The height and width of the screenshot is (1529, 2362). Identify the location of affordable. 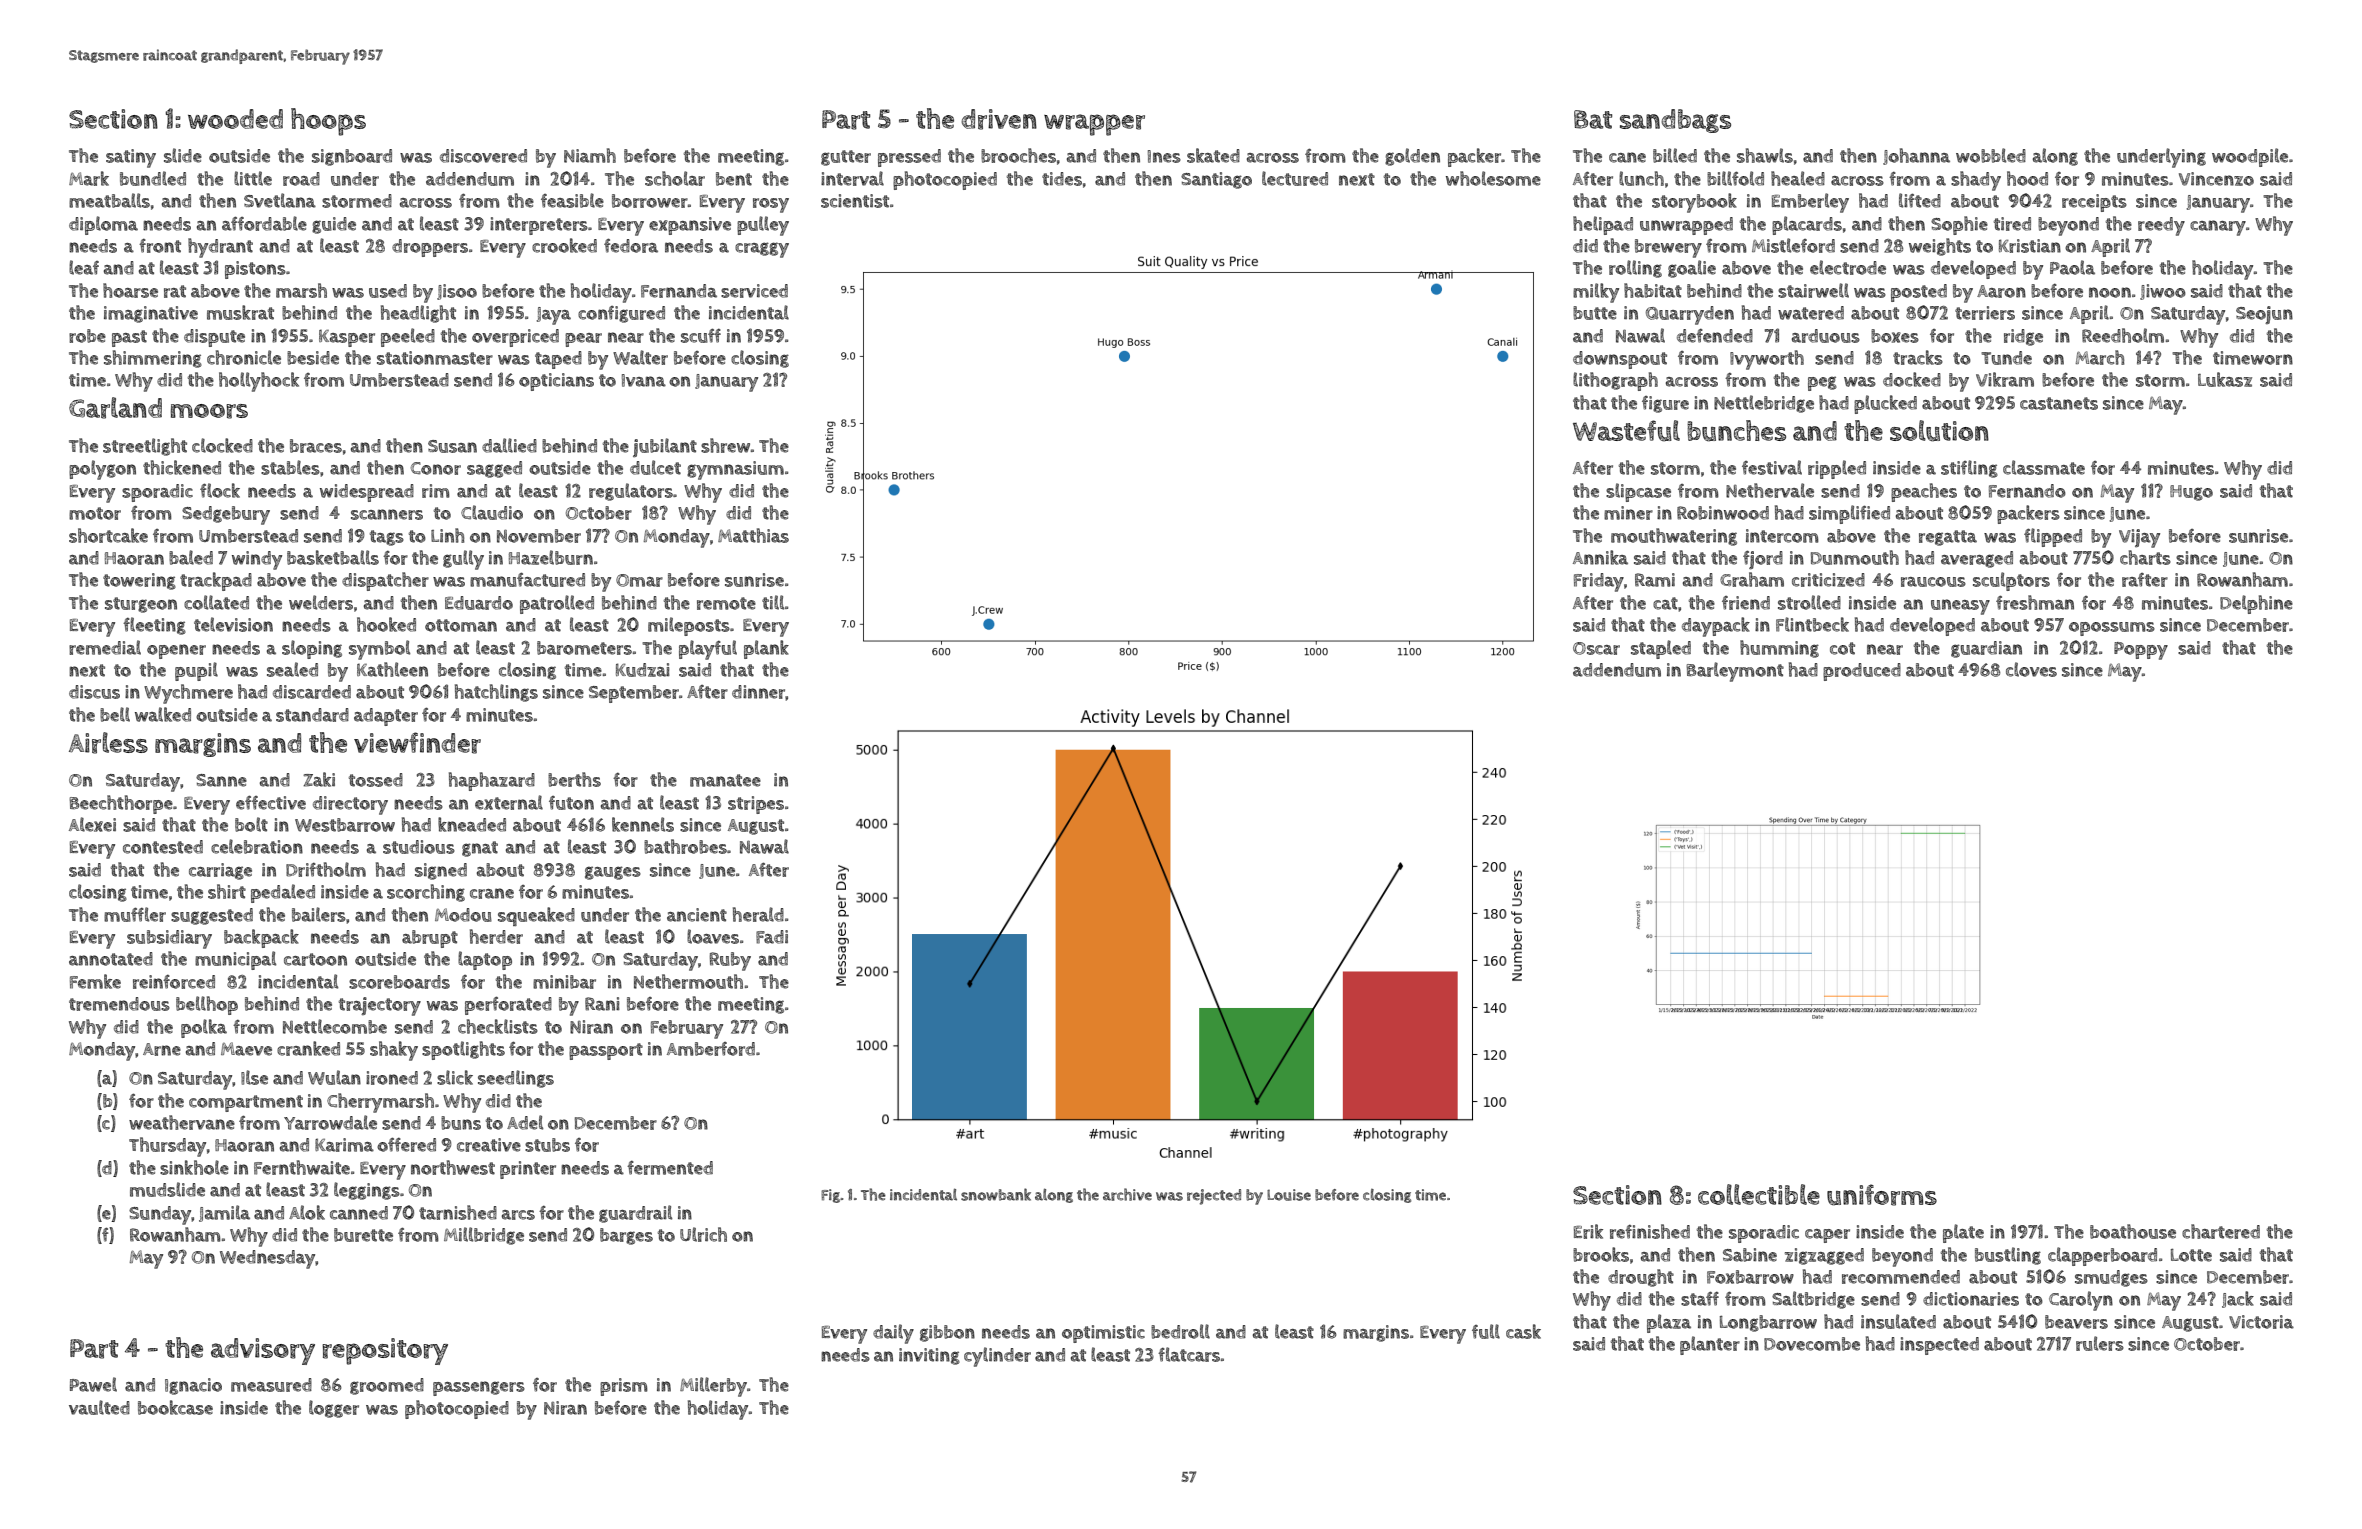
(264, 223).
